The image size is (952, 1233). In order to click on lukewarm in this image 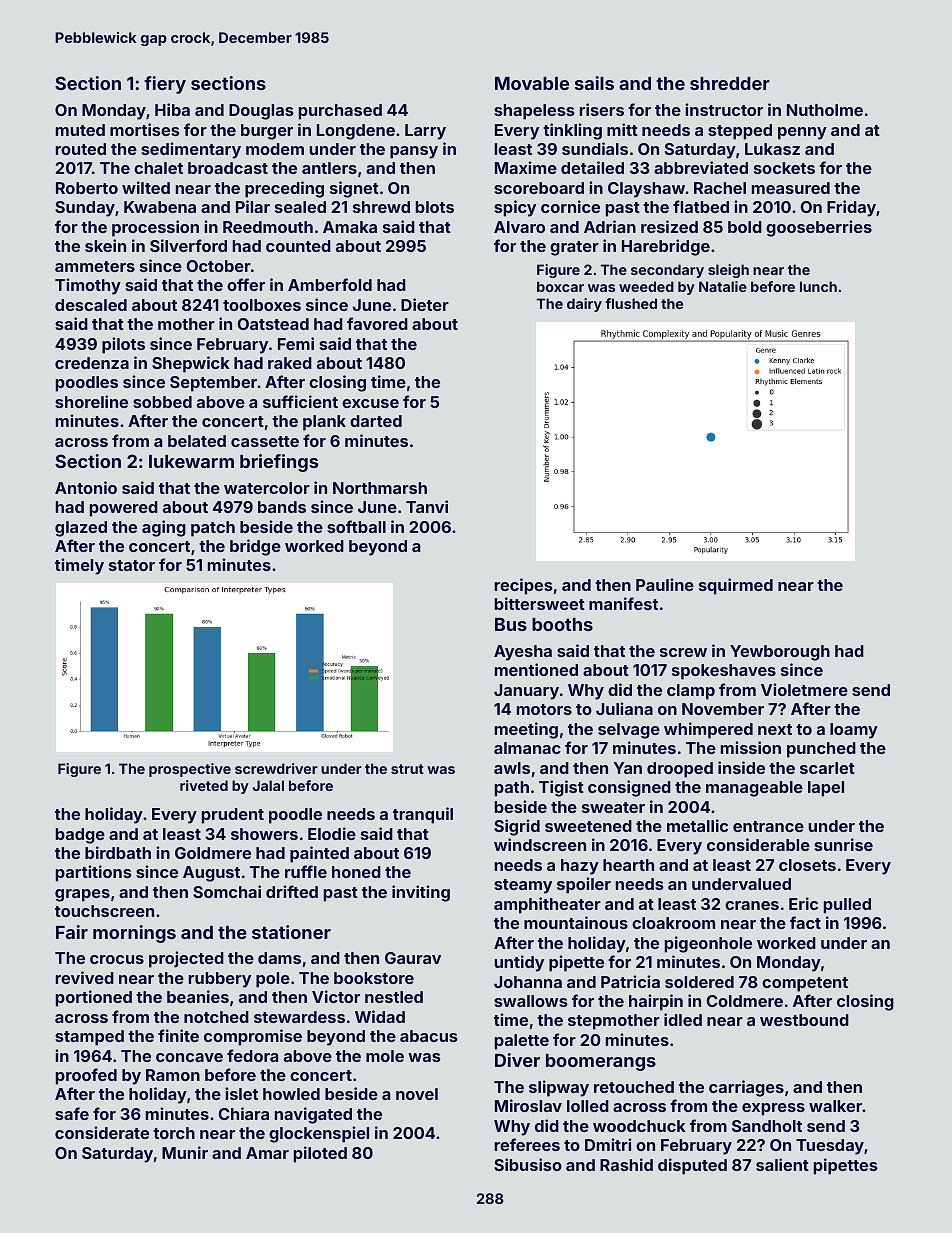, I will do `click(191, 461)`.
